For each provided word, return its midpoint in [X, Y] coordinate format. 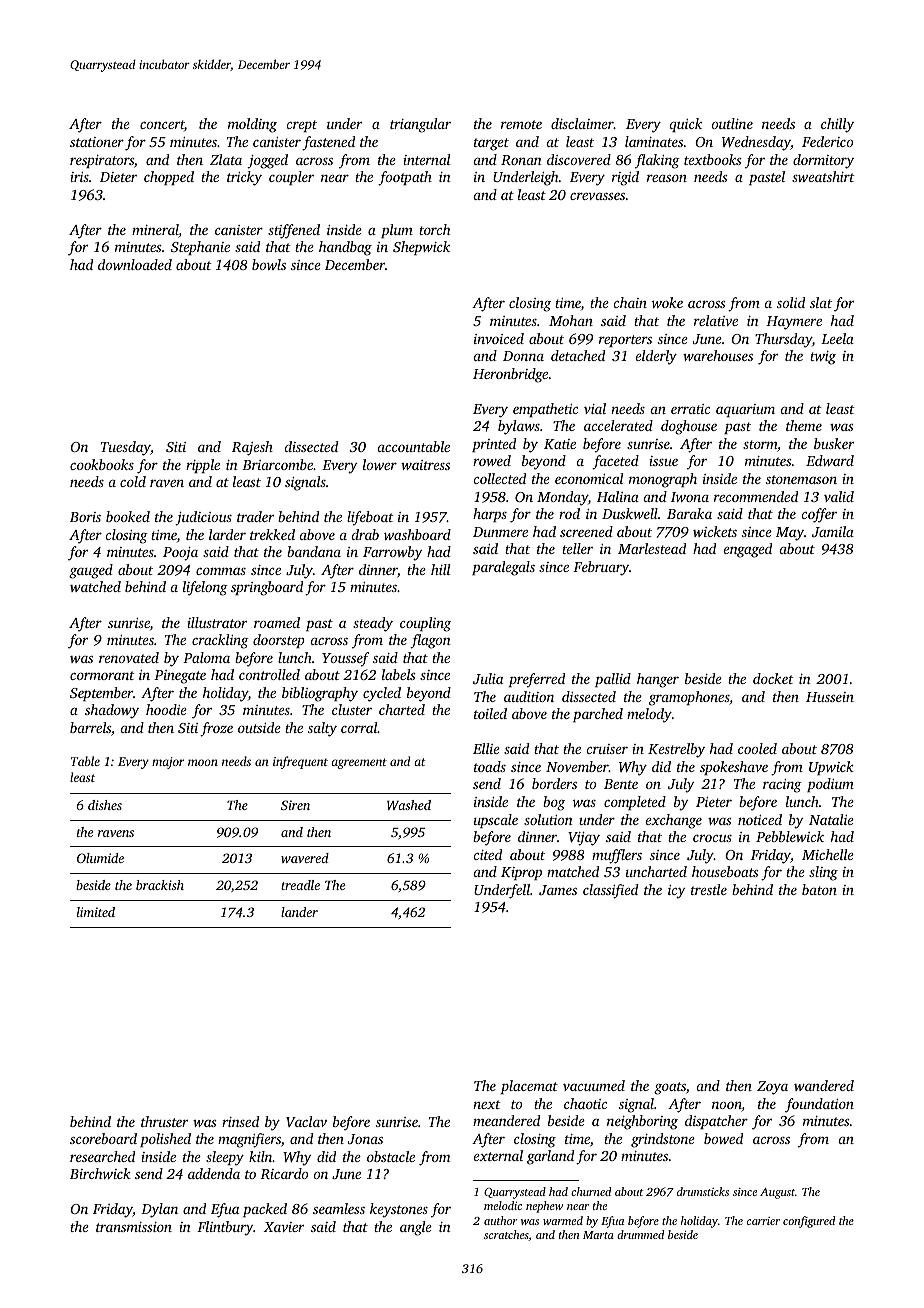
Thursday [783, 340]
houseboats [725, 871]
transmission [134, 1227]
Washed [409, 805]
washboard [417, 534]
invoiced [499, 338]
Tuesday [126, 448]
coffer [819, 515]
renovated [129, 657]
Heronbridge [510, 375]
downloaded [135, 264]
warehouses [718, 355]
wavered [305, 858]
